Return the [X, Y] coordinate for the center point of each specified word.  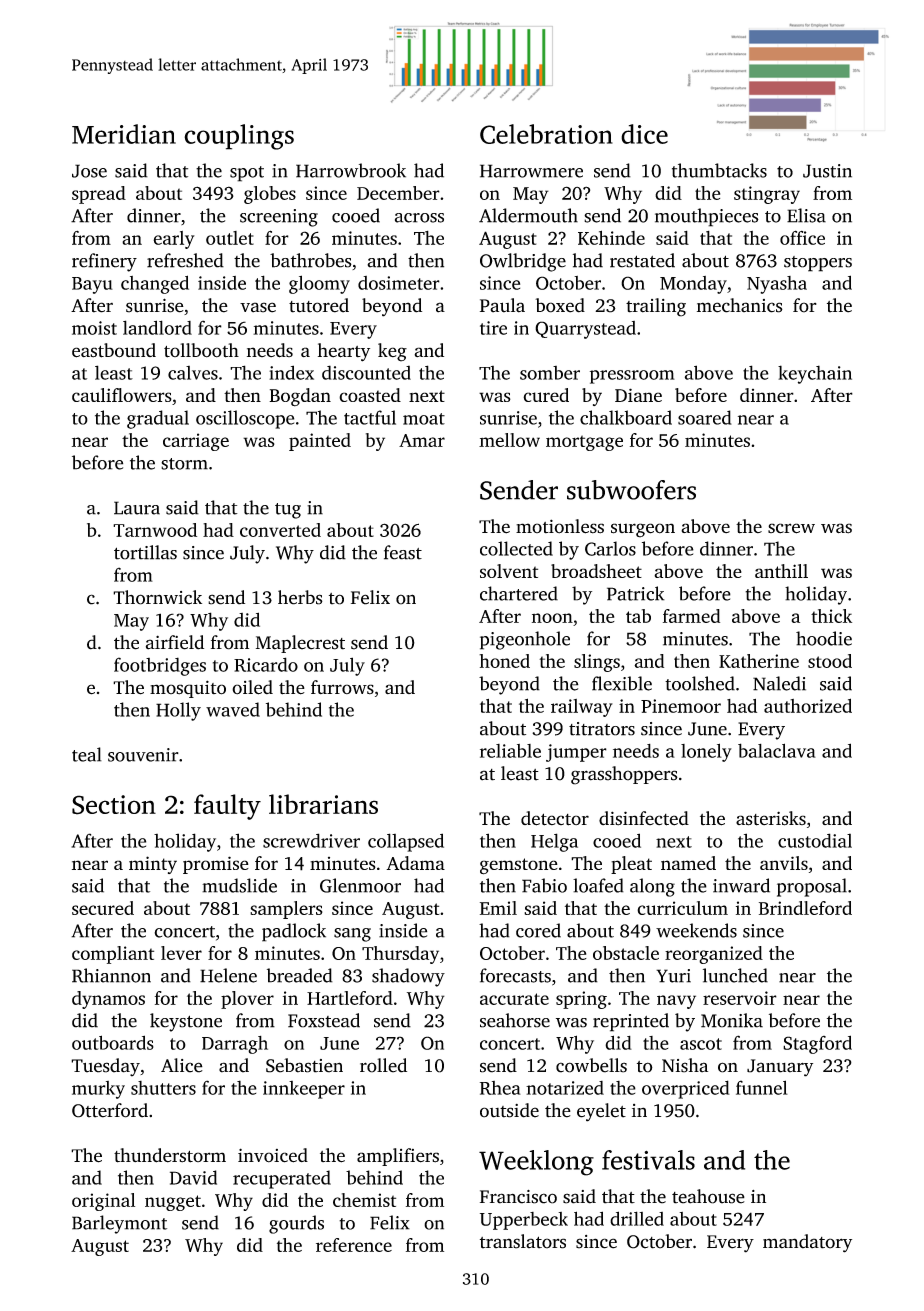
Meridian [124, 134]
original [103, 1202]
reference [354, 1245]
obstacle [626, 953]
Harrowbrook [351, 170]
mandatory [807, 1243]
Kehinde [611, 237]
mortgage [584, 443]
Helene [228, 975]
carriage [196, 442]
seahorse [515, 1020]
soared [705, 417]
